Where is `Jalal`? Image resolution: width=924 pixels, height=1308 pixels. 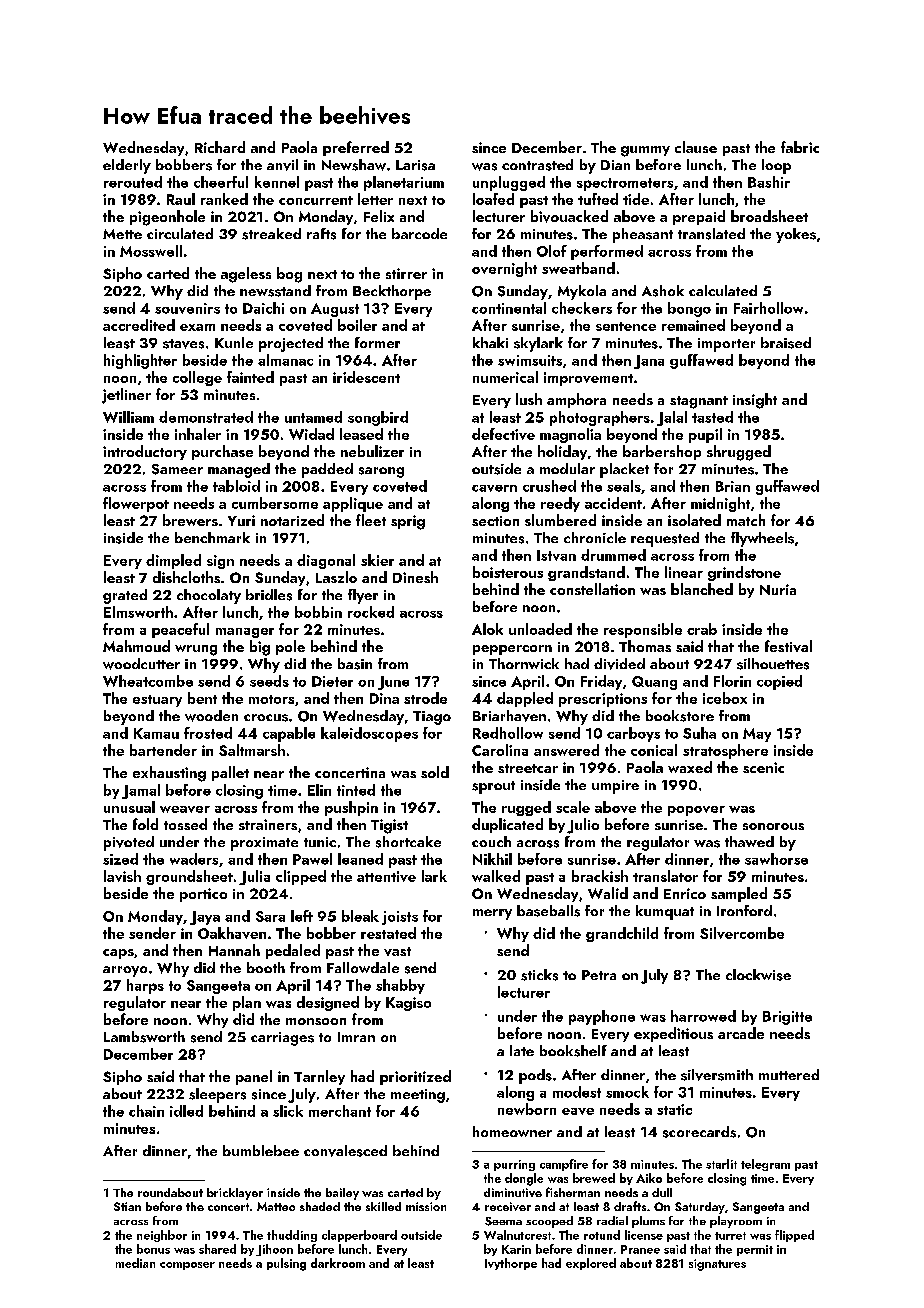
Jalal is located at coordinates (672, 418).
